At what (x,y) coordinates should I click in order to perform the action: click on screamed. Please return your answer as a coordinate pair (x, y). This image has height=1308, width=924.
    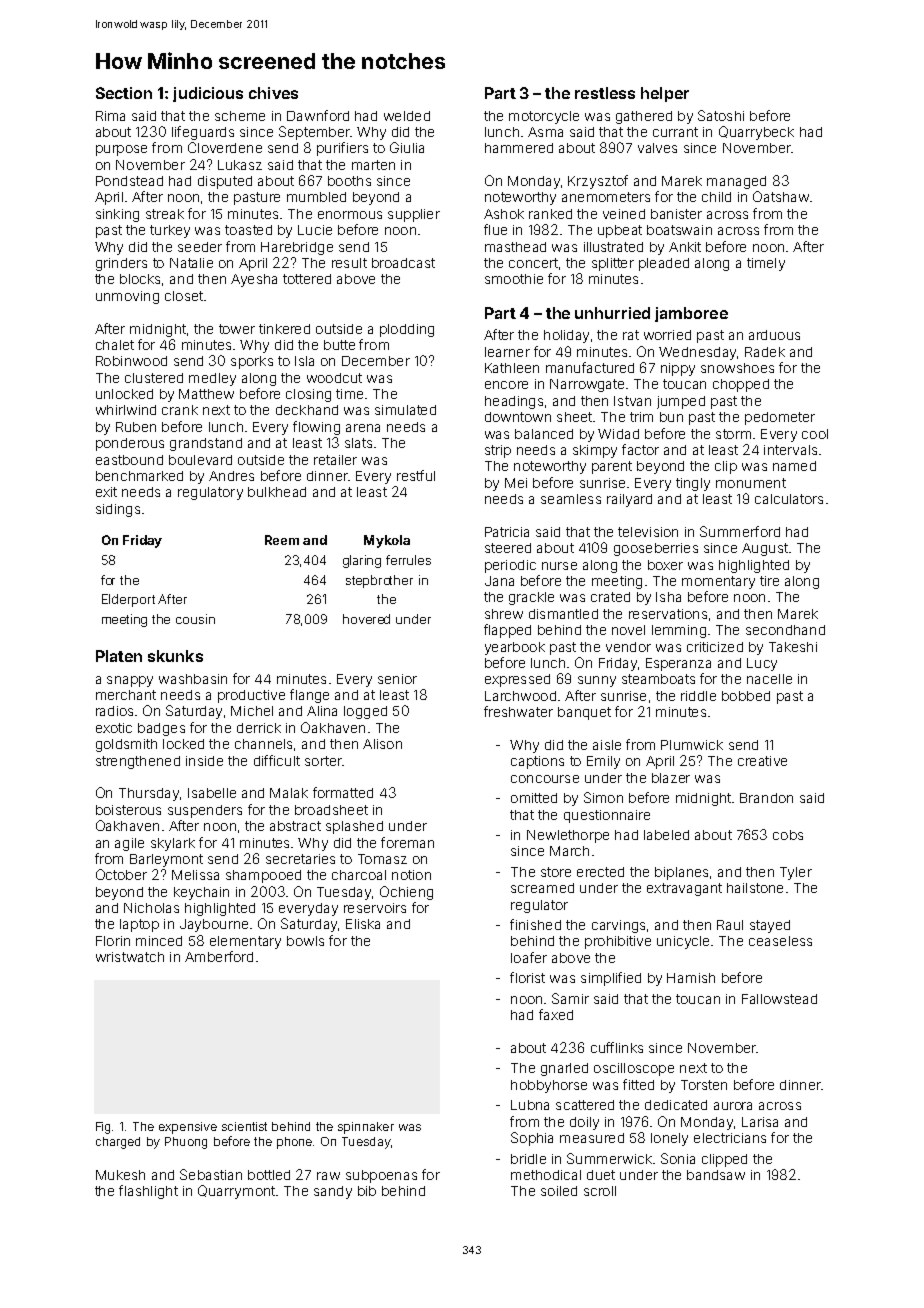
    Looking at the image, I should click on (542, 888).
